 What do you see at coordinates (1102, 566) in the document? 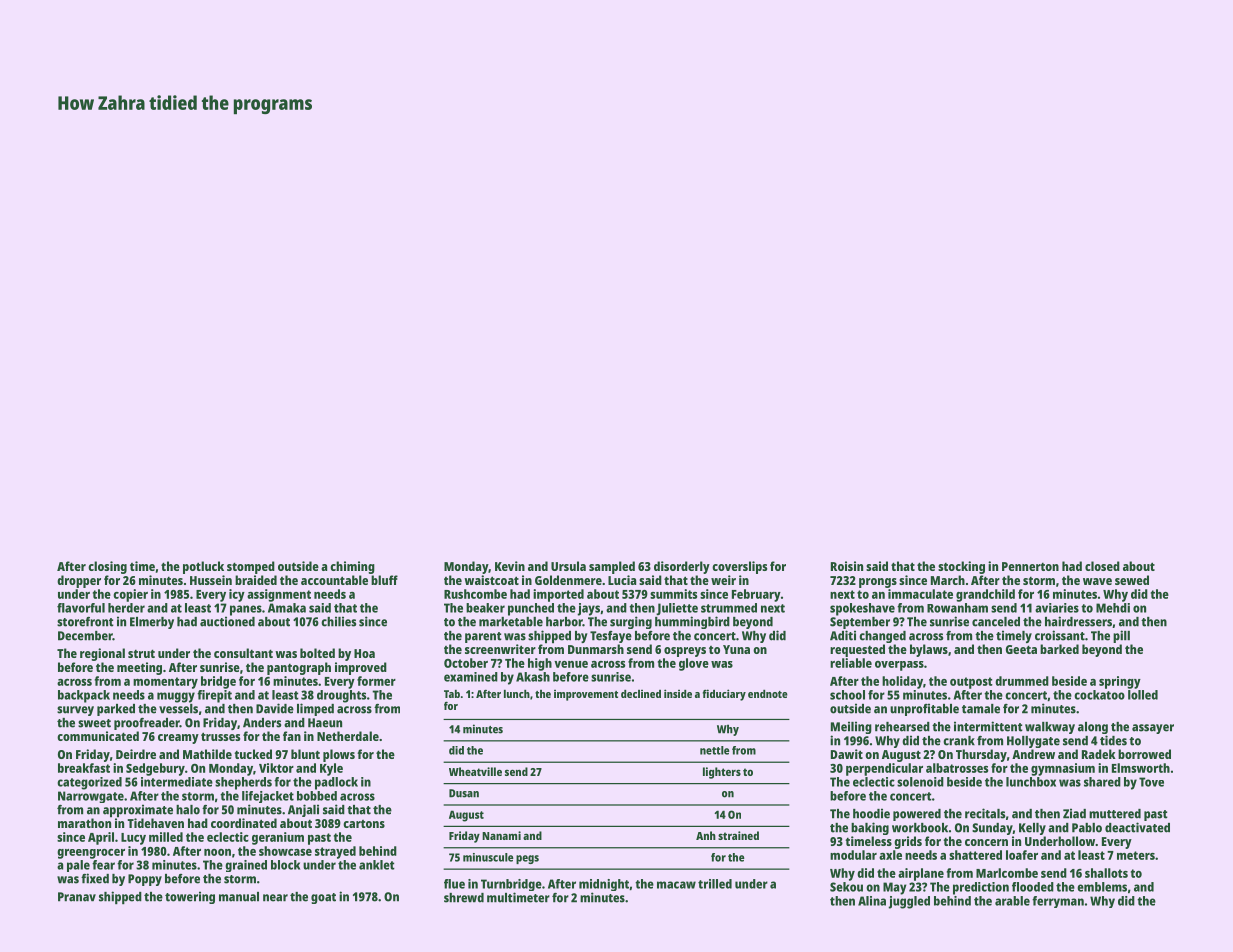
I see `closed` at bounding box center [1102, 566].
